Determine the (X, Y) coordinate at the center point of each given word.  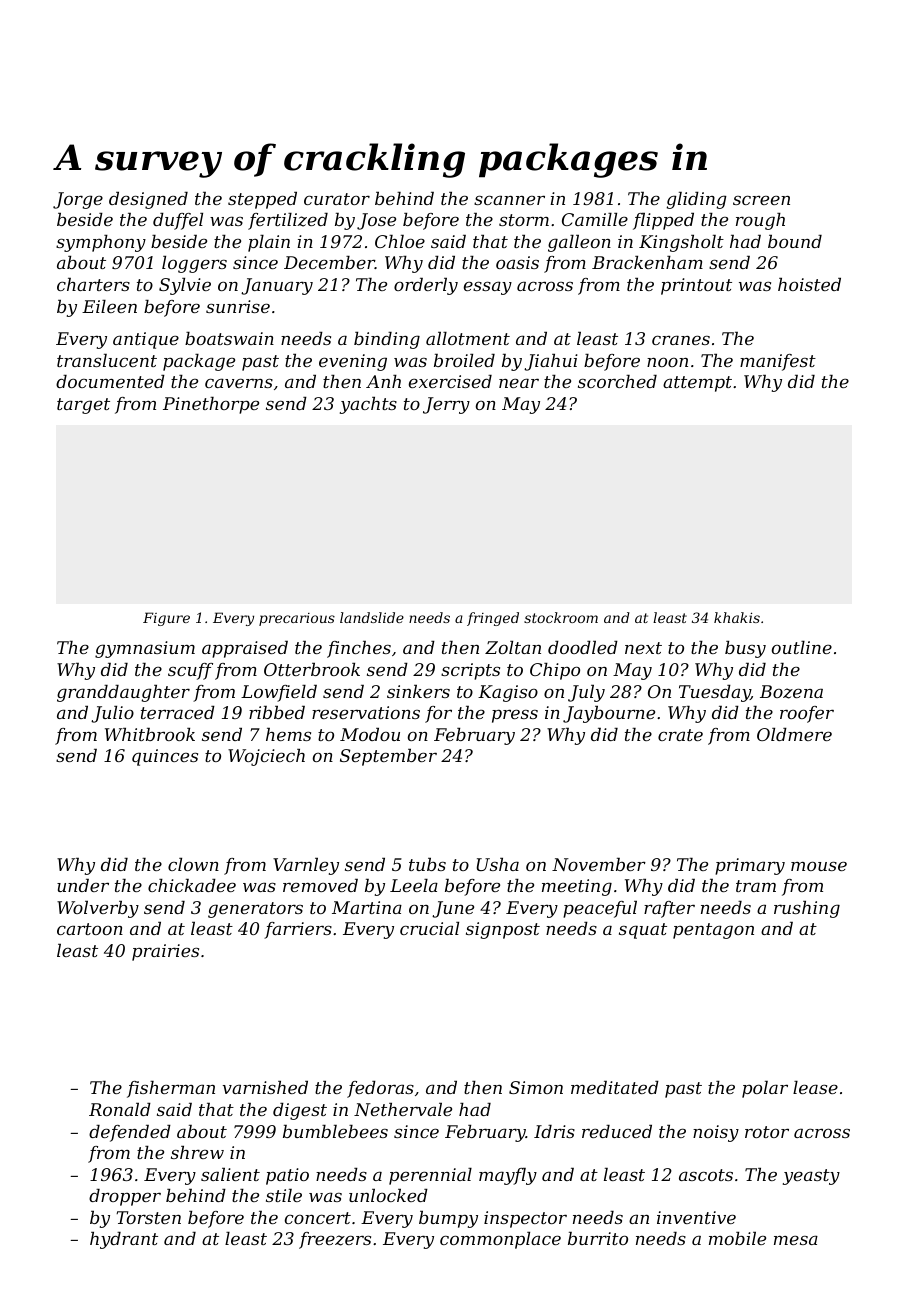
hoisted (809, 284)
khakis (737, 617)
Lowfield (279, 693)
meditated (615, 1087)
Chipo (555, 671)
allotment (468, 338)
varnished (265, 1087)
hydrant (124, 1240)
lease (815, 1087)
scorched (617, 381)
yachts (368, 405)
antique (146, 340)
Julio (112, 714)
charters (93, 284)
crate (680, 735)
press (515, 716)
